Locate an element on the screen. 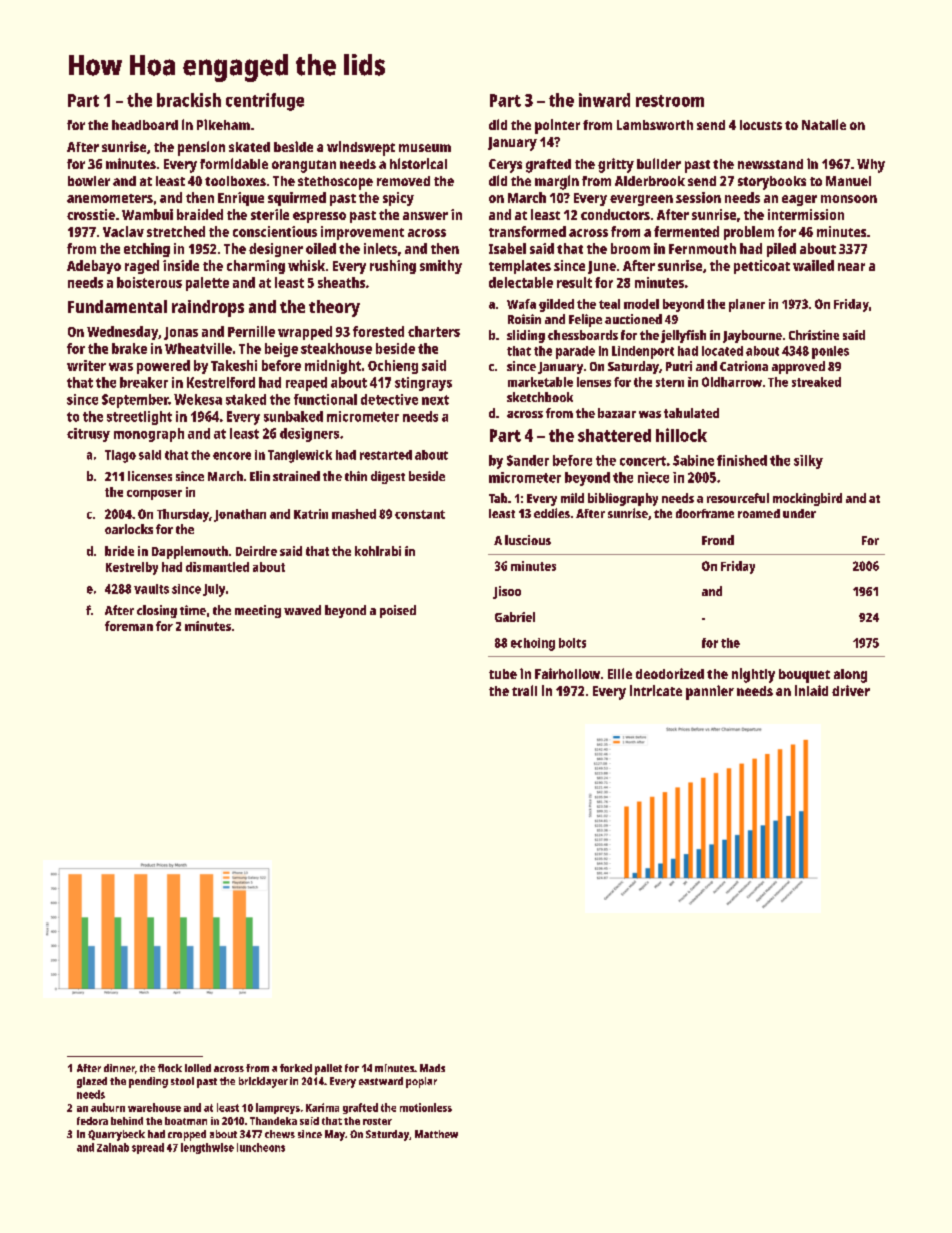 This screenshot has width=952, height=1233. luscious is located at coordinates (528, 540).
